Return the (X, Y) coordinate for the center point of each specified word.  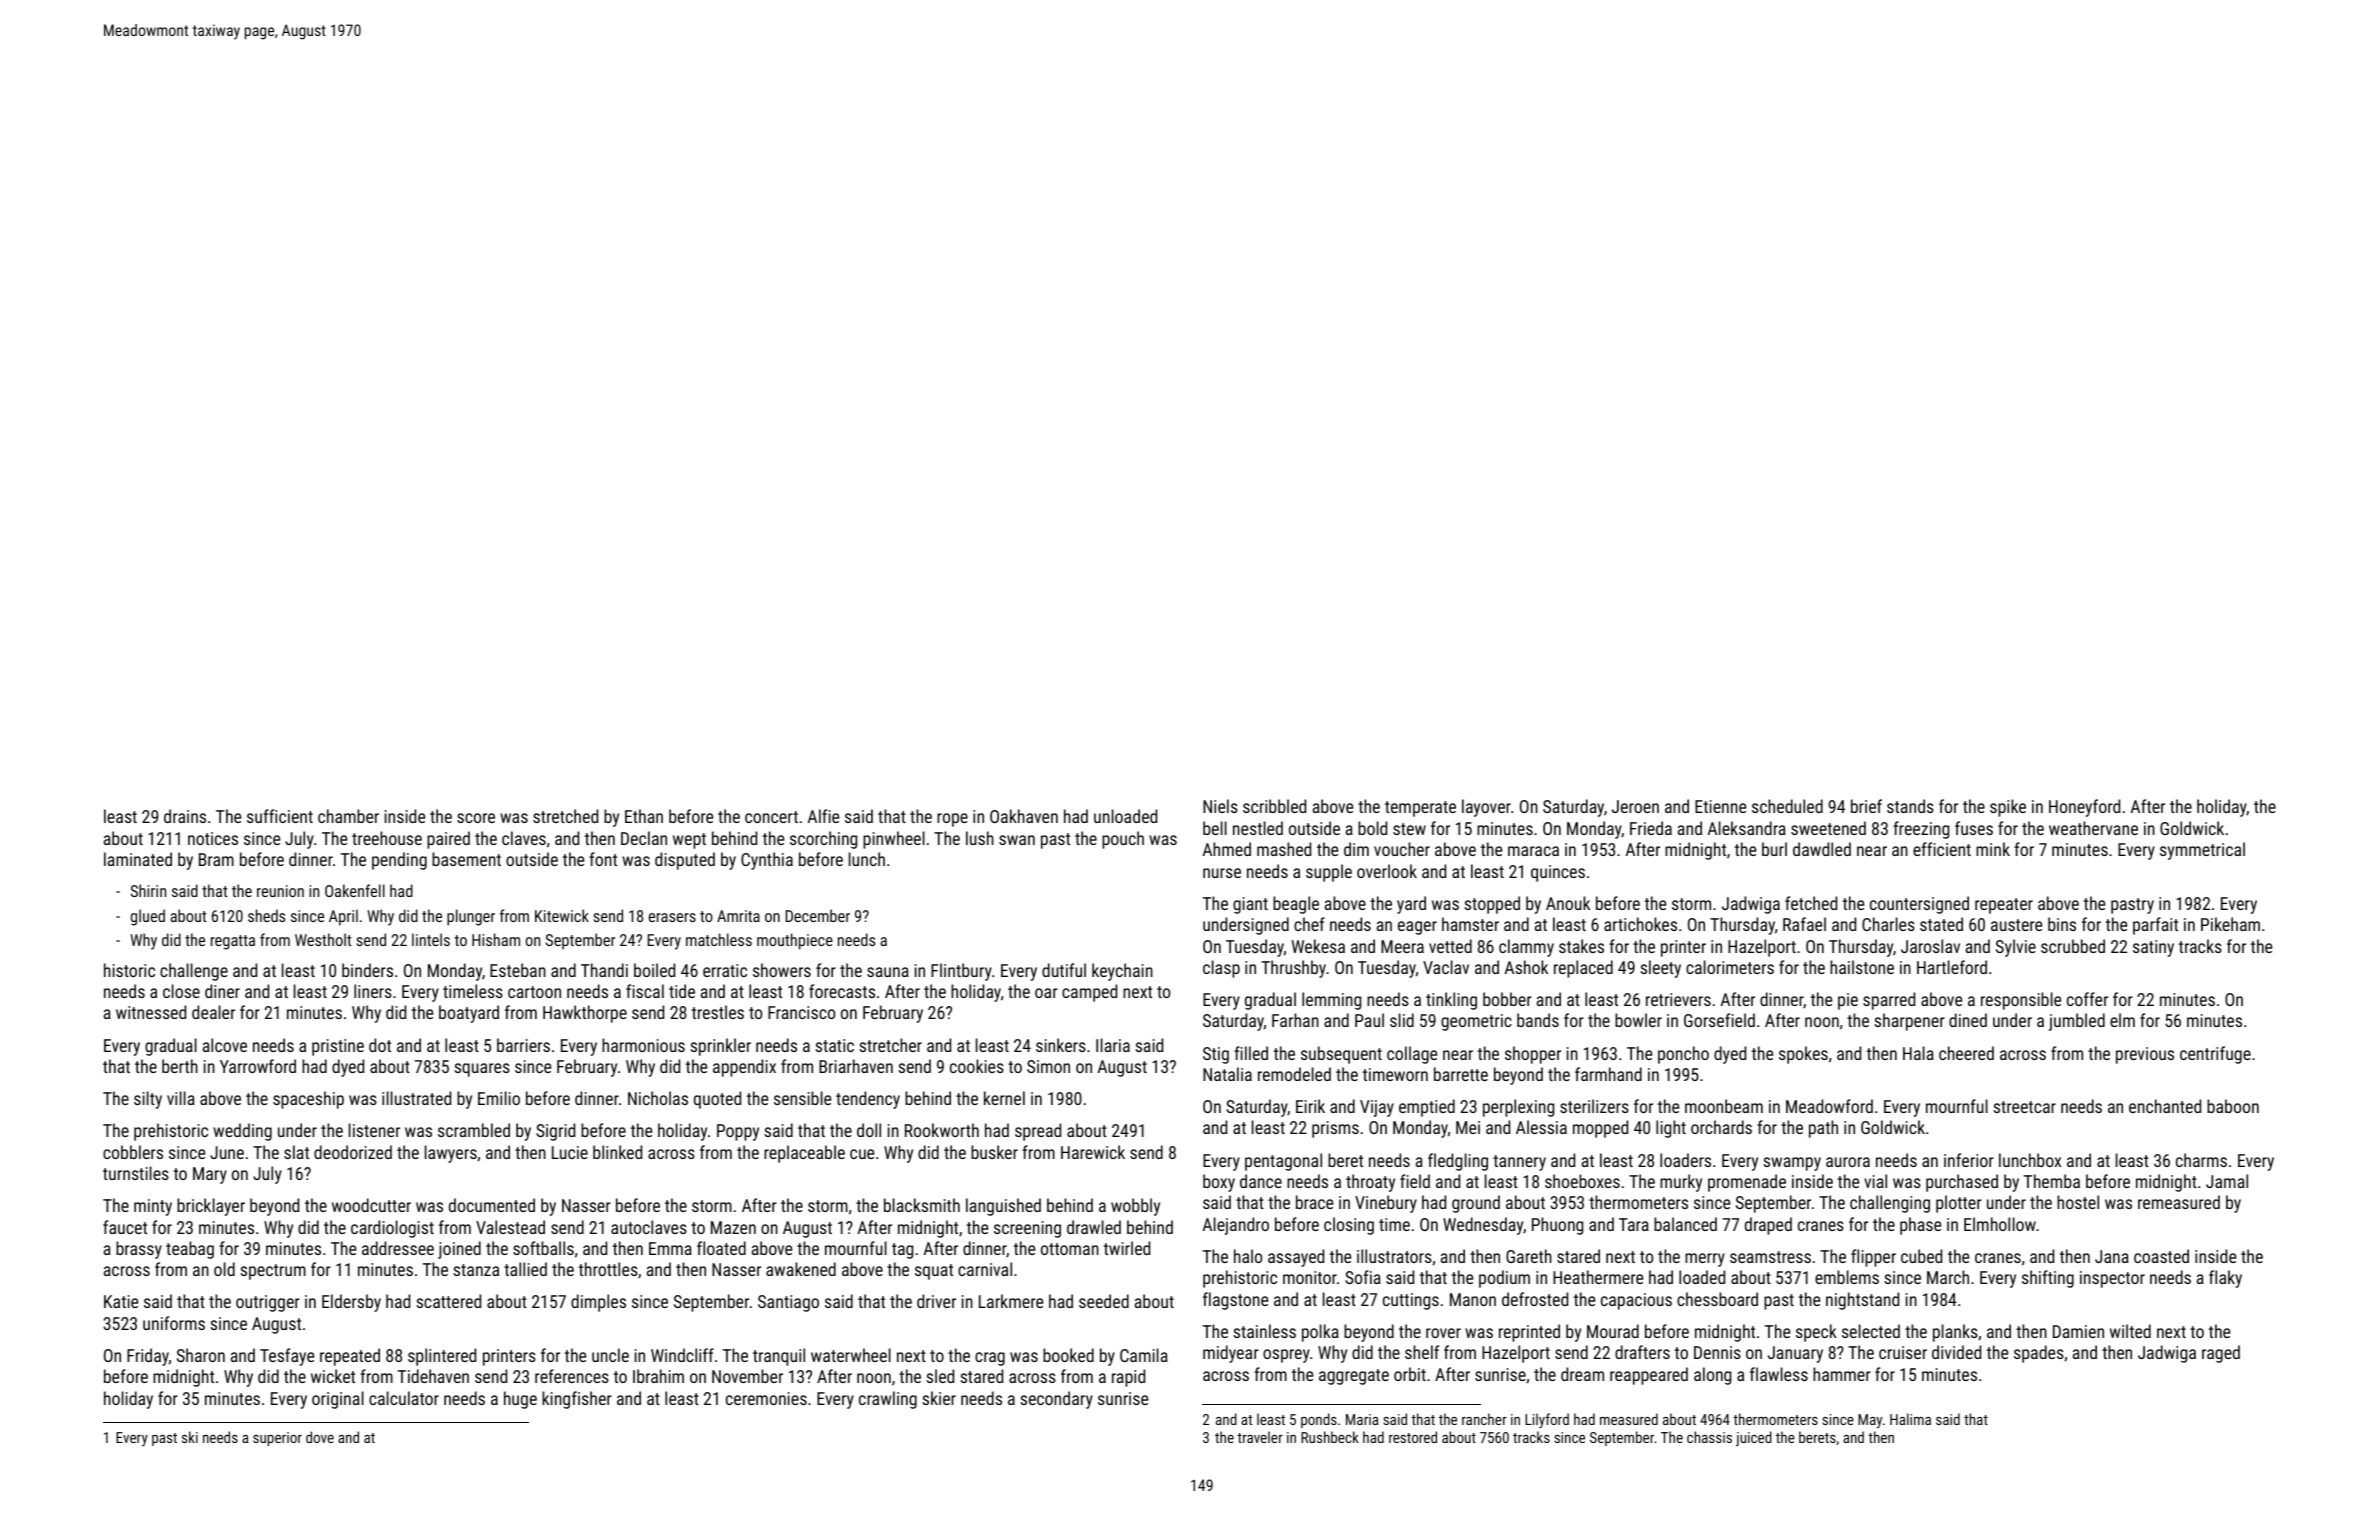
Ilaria (1113, 1045)
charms (2201, 1160)
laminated (138, 859)
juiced (1754, 1438)
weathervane (2093, 828)
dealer (213, 1012)
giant (1250, 905)
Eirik (1310, 1106)
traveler (1260, 1437)
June (227, 1152)
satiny (2153, 948)
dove (320, 1437)
